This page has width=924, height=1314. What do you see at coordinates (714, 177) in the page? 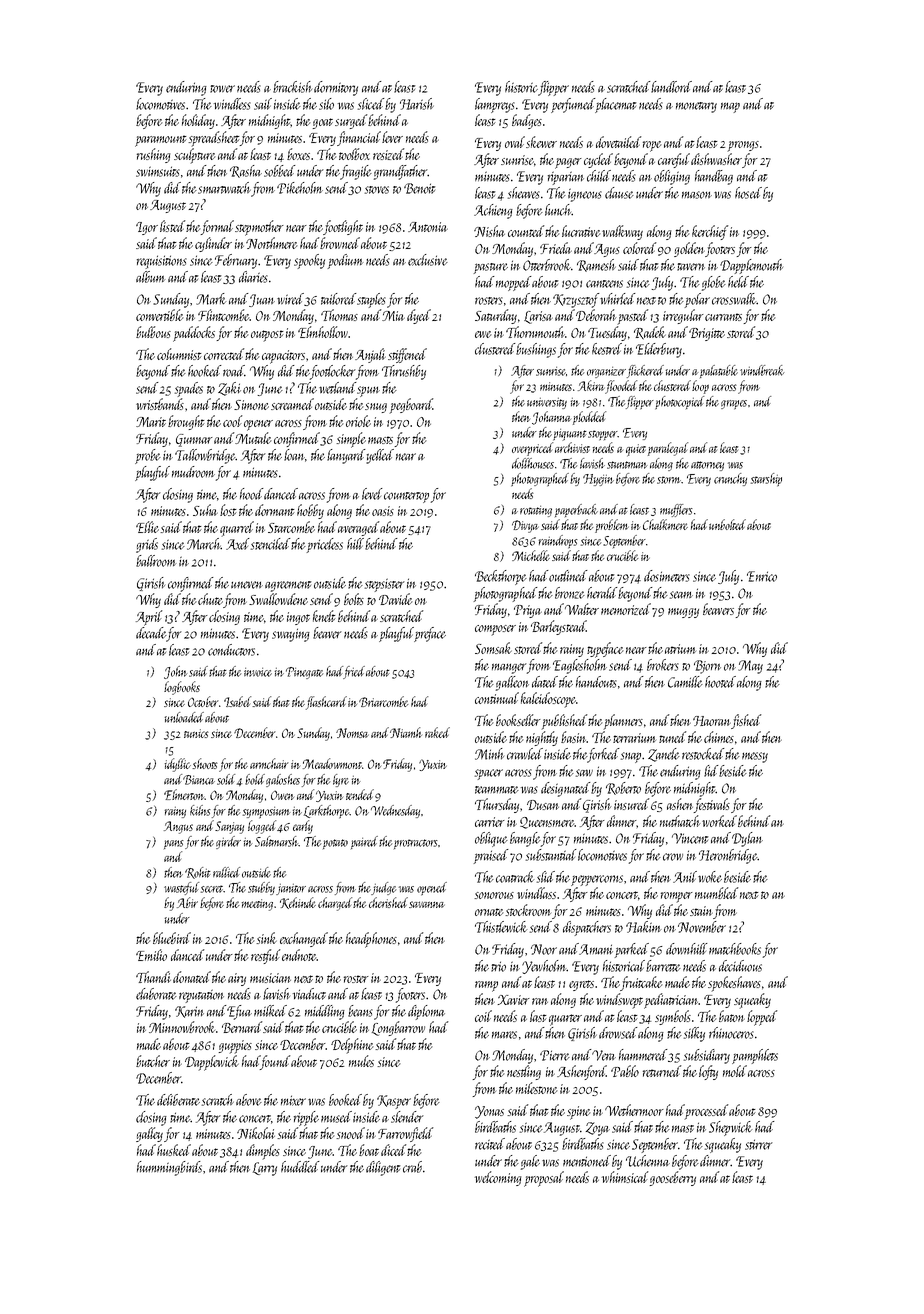
I see `handbag` at bounding box center [714, 177].
